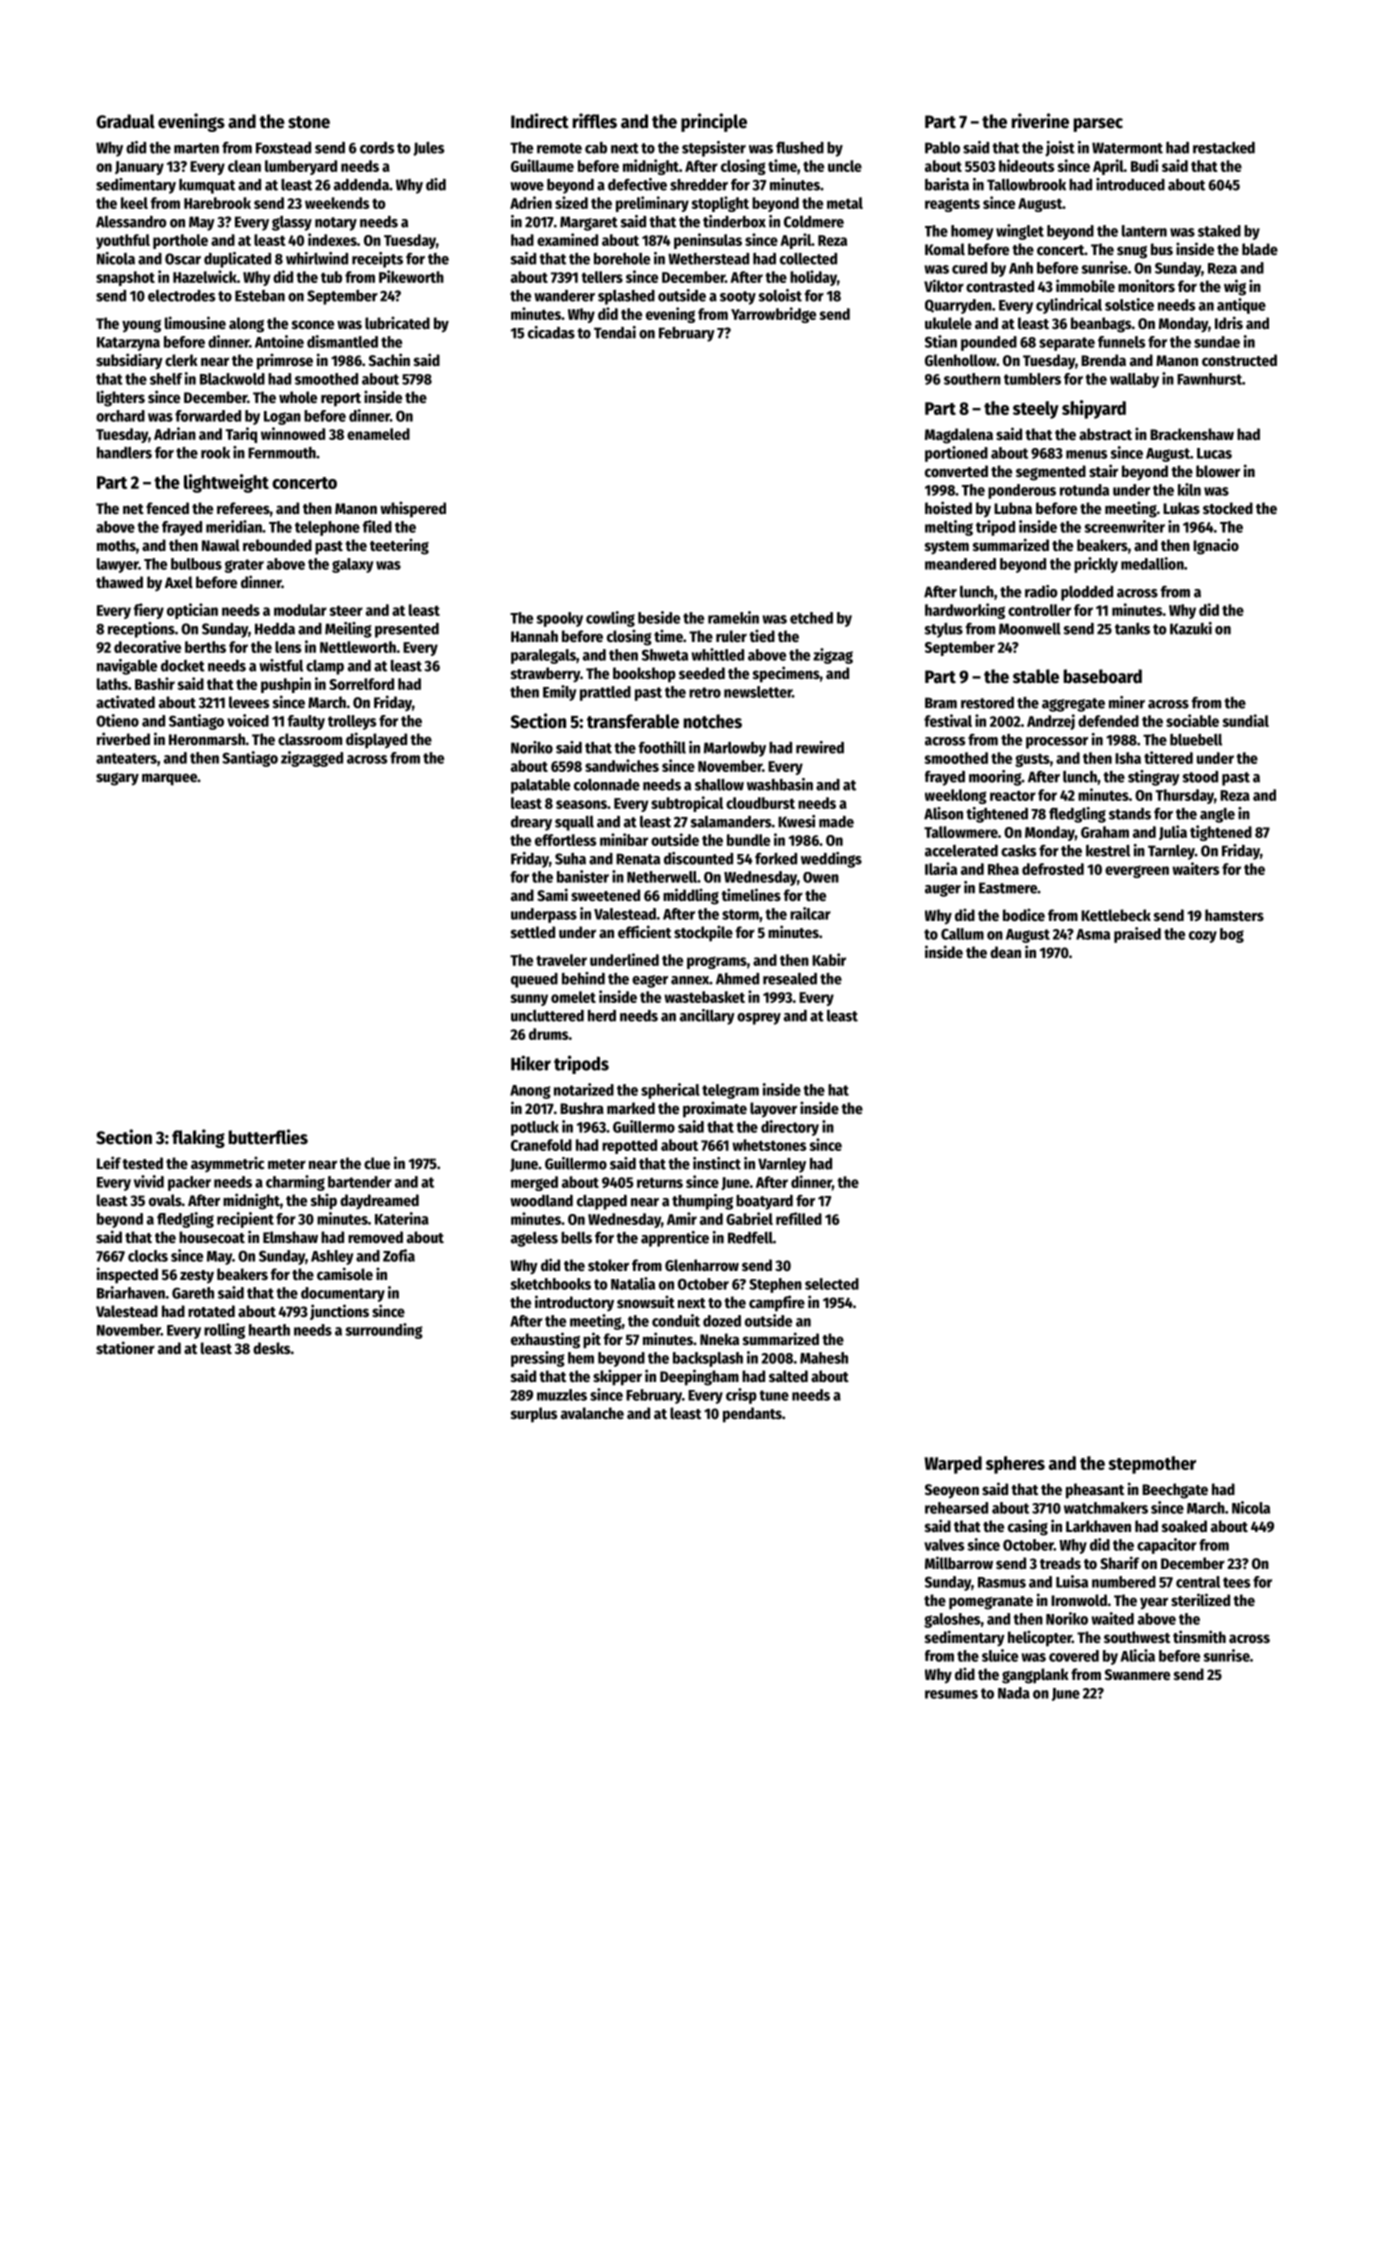 The width and height of the image is (1374, 2263). I want to click on resumes, so click(951, 1694).
